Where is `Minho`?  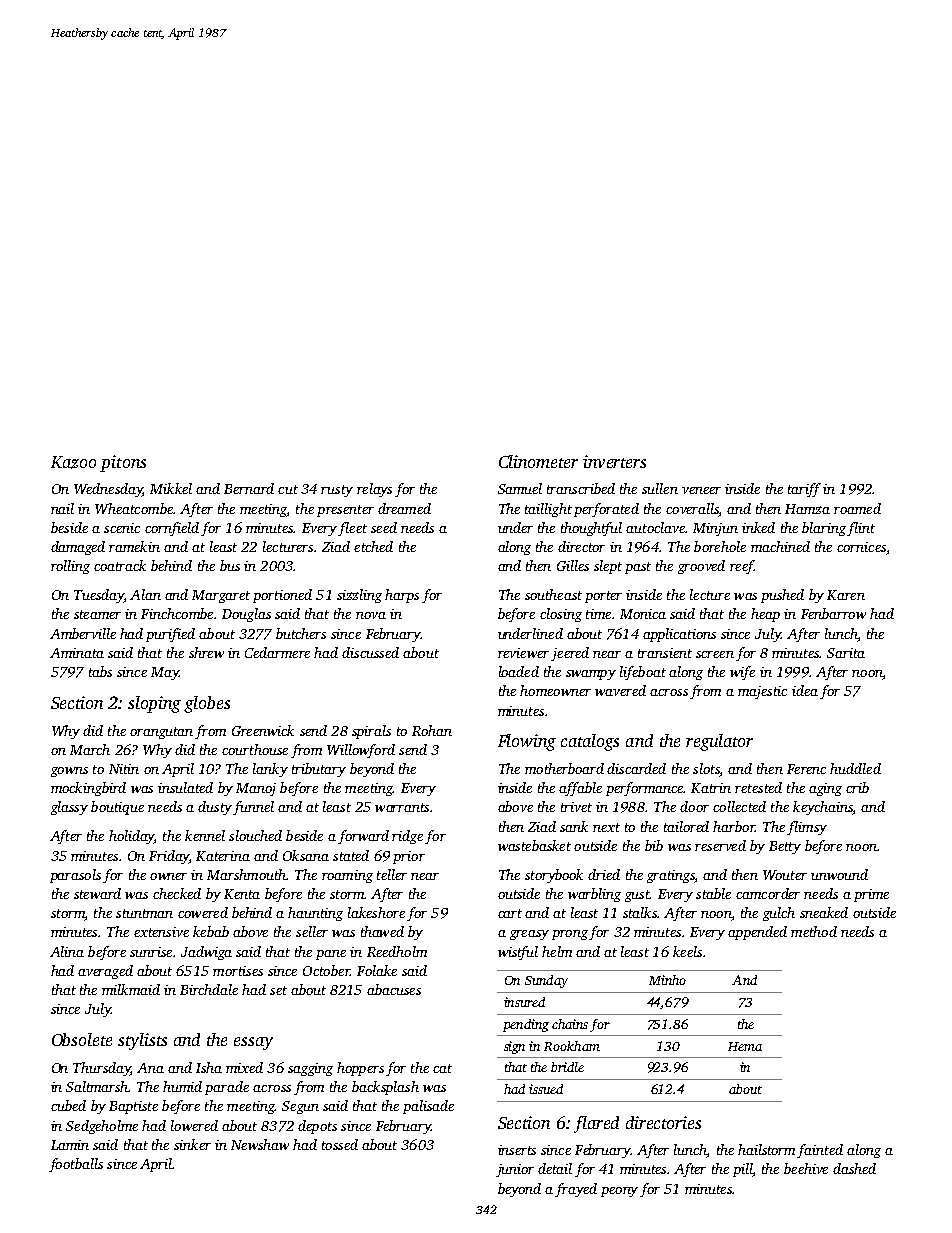
Minho is located at coordinates (667, 980).
